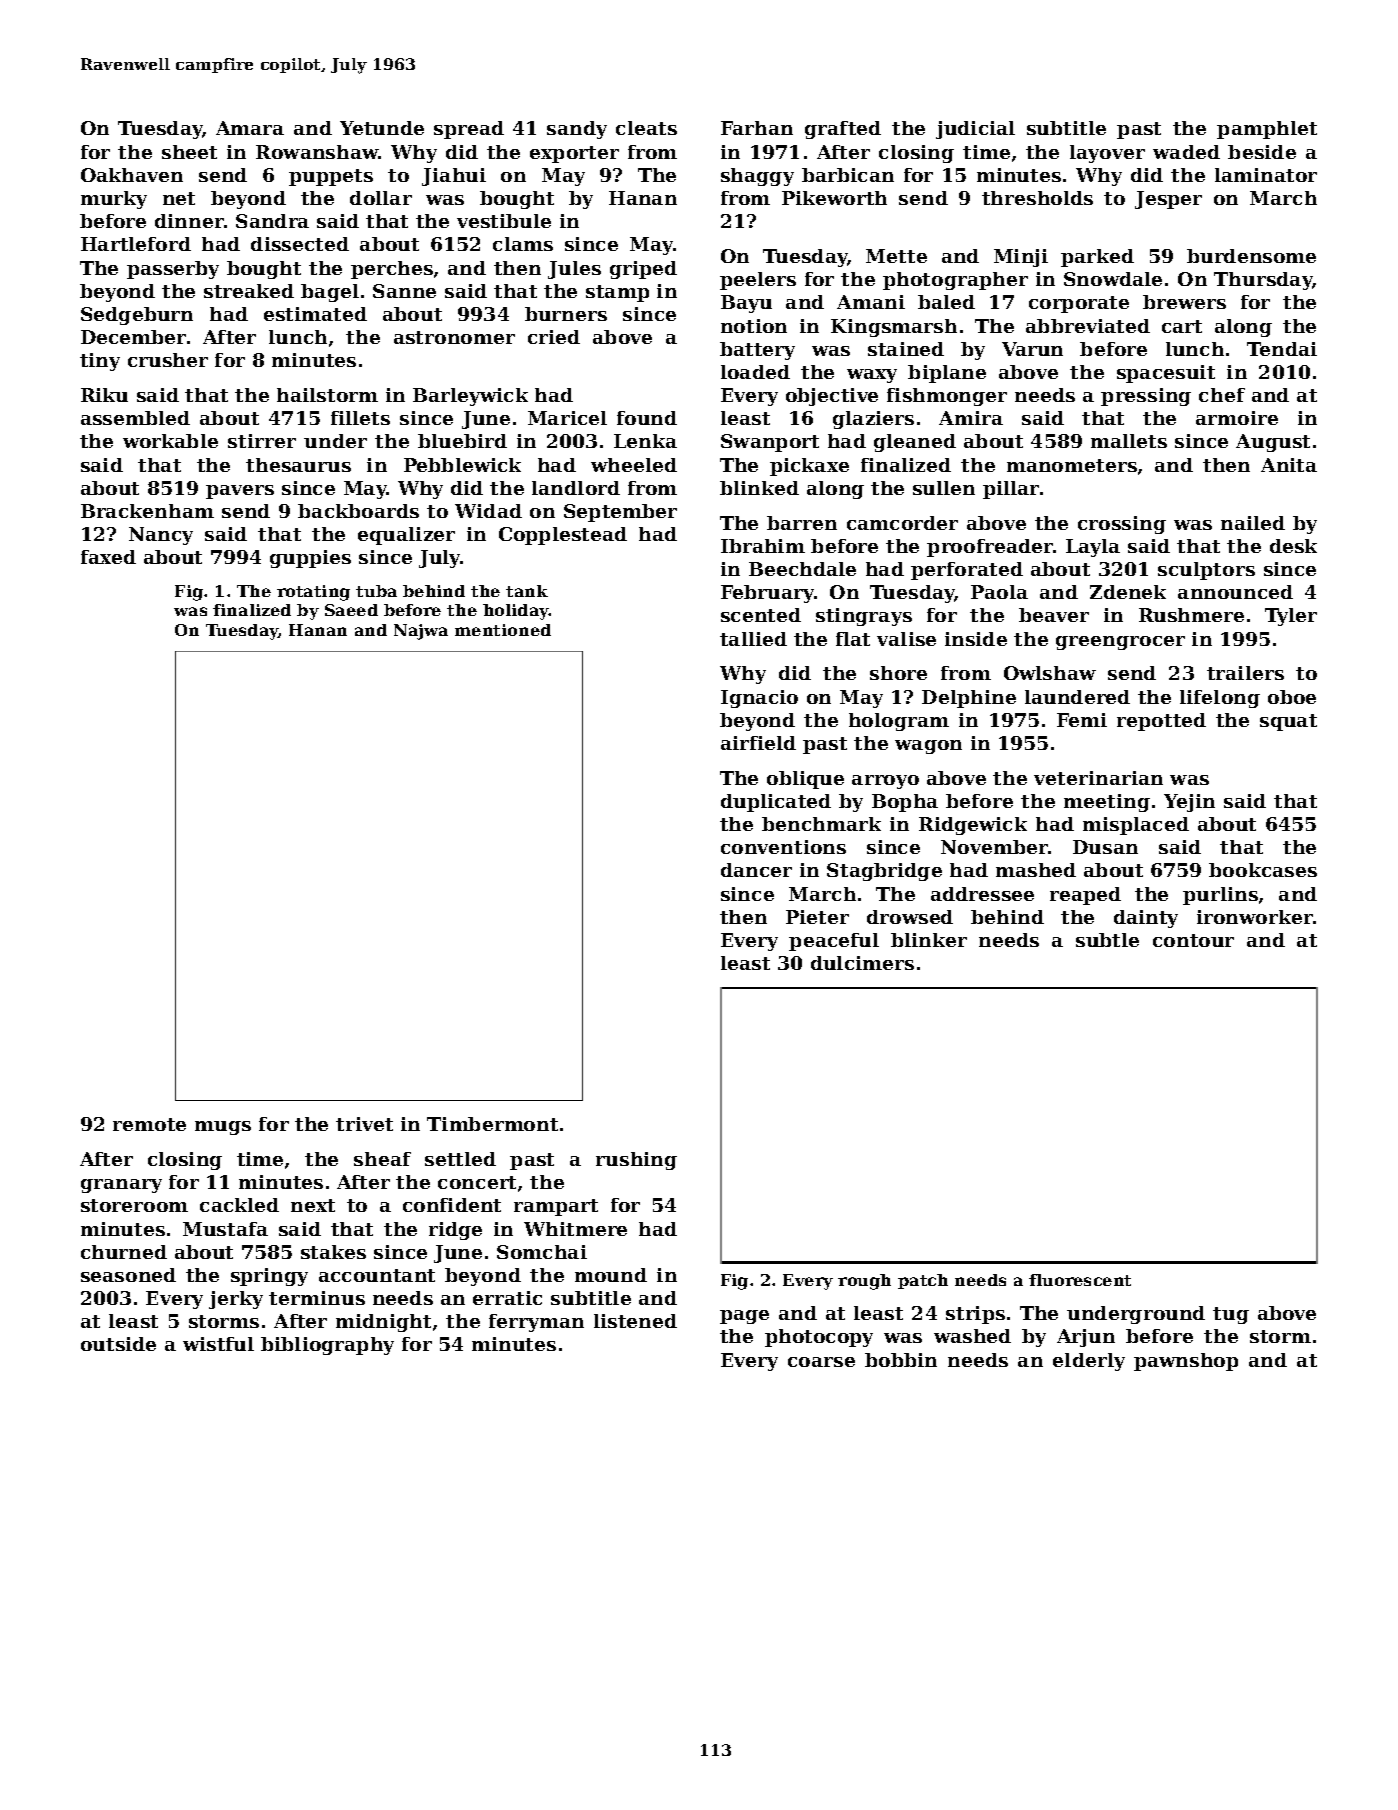 Image resolution: width=1398 pixels, height=1810 pixels. I want to click on wistful, so click(218, 1344).
